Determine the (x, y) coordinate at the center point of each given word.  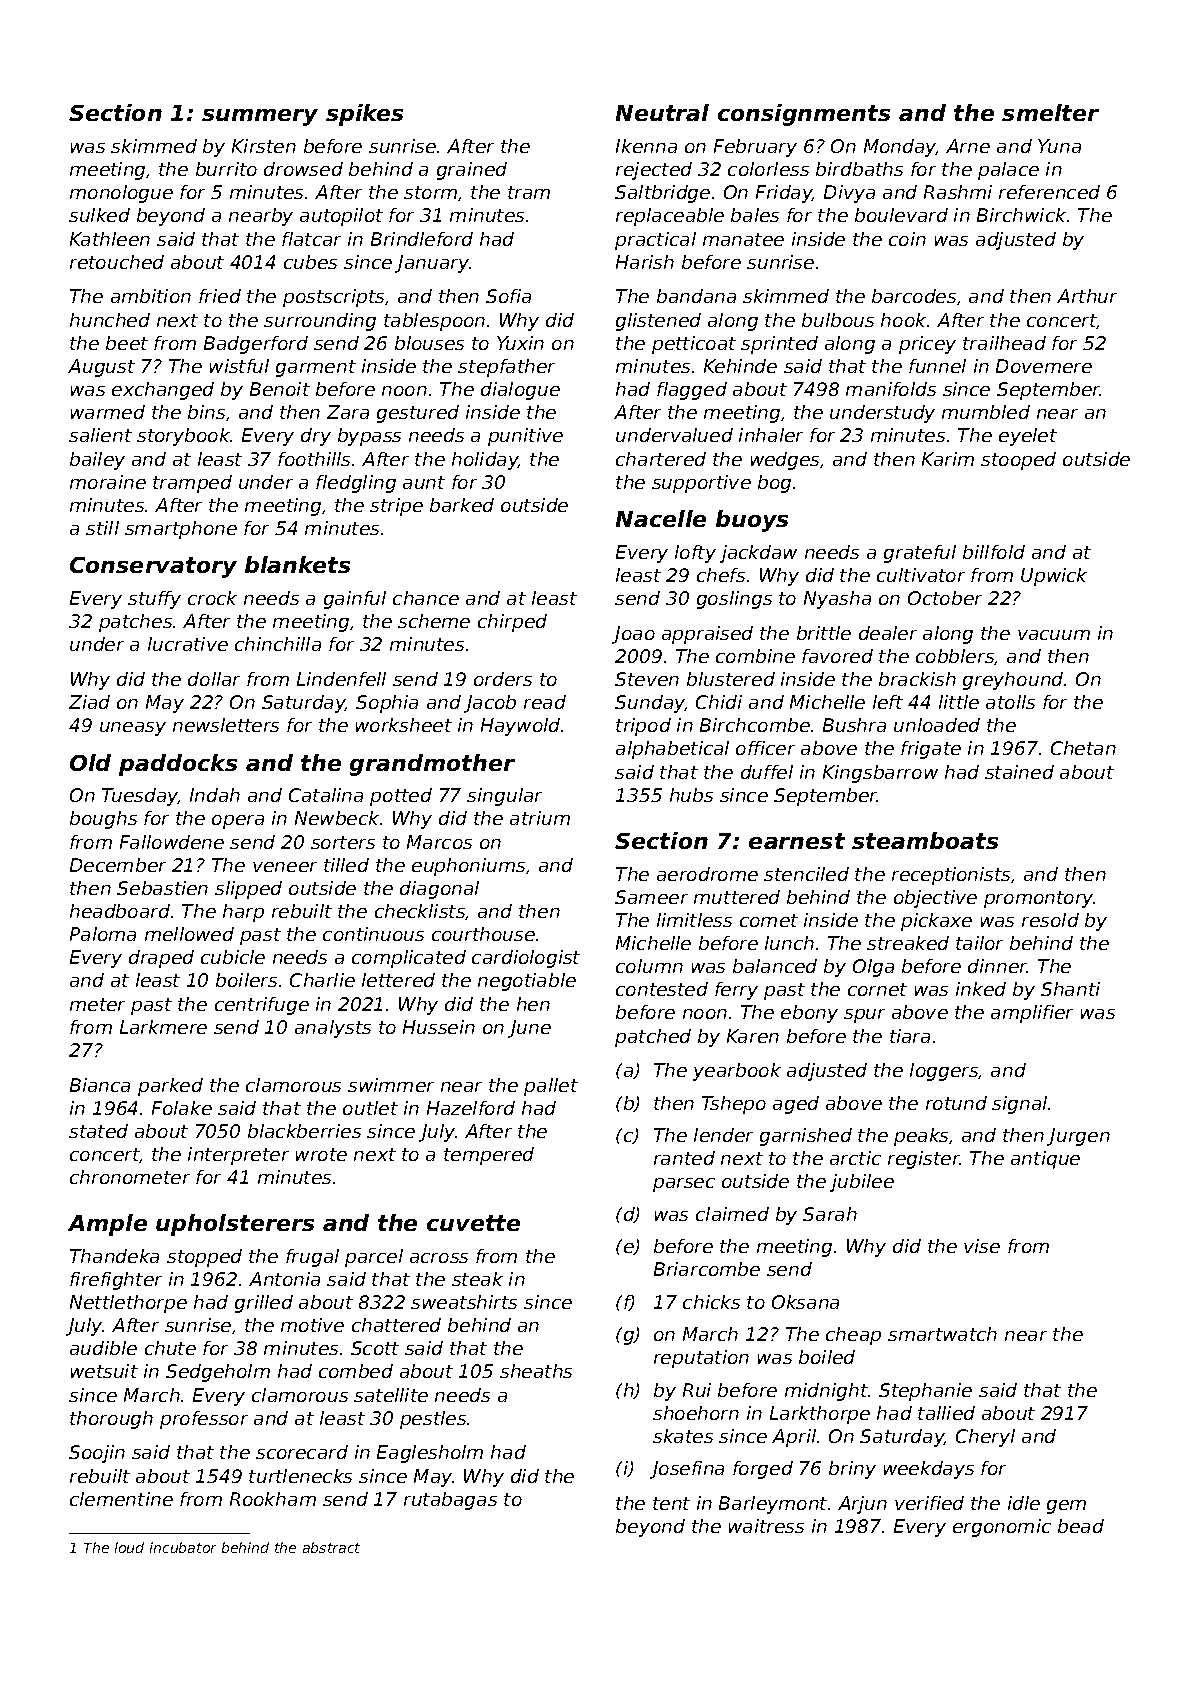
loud (129, 1547)
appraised (707, 635)
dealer (888, 633)
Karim (948, 459)
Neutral (662, 112)
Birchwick (1021, 215)
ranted (684, 1158)
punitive (525, 437)
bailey (97, 461)
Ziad (89, 702)
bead (1081, 1526)
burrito (226, 169)
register (924, 1160)
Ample (107, 1225)
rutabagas (450, 1501)
